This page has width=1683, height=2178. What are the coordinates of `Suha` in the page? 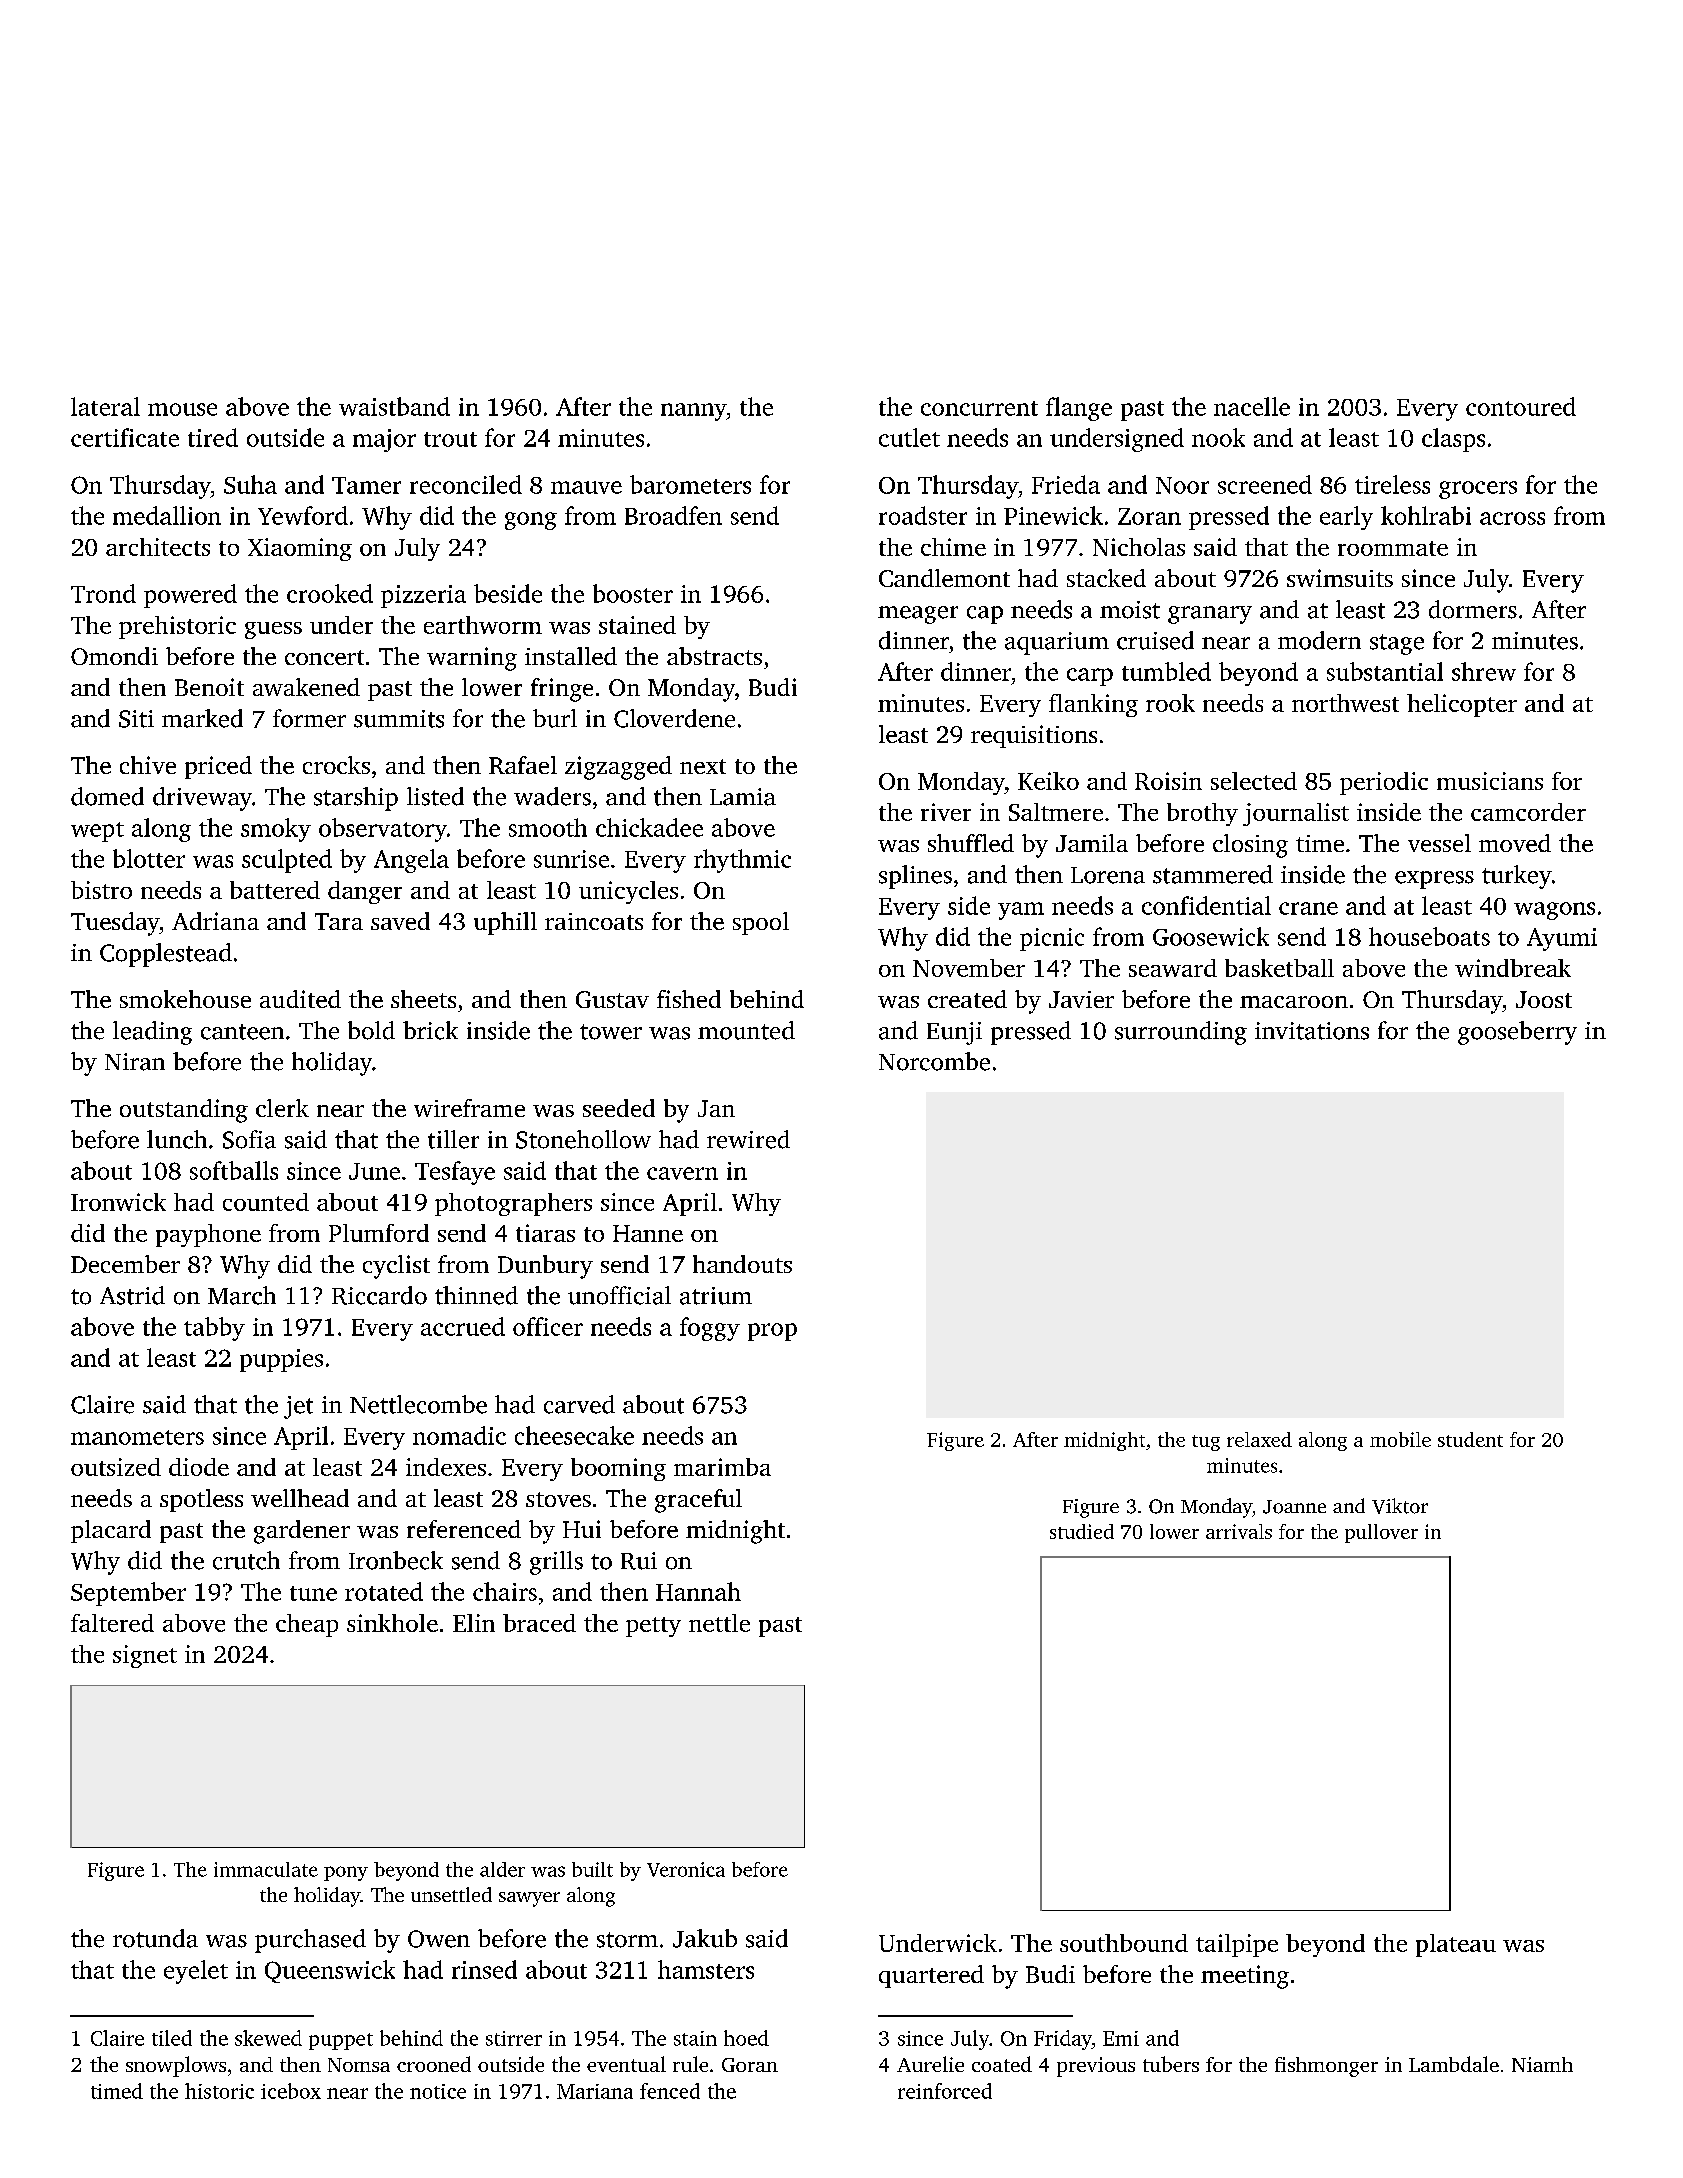 It's located at (250, 484).
